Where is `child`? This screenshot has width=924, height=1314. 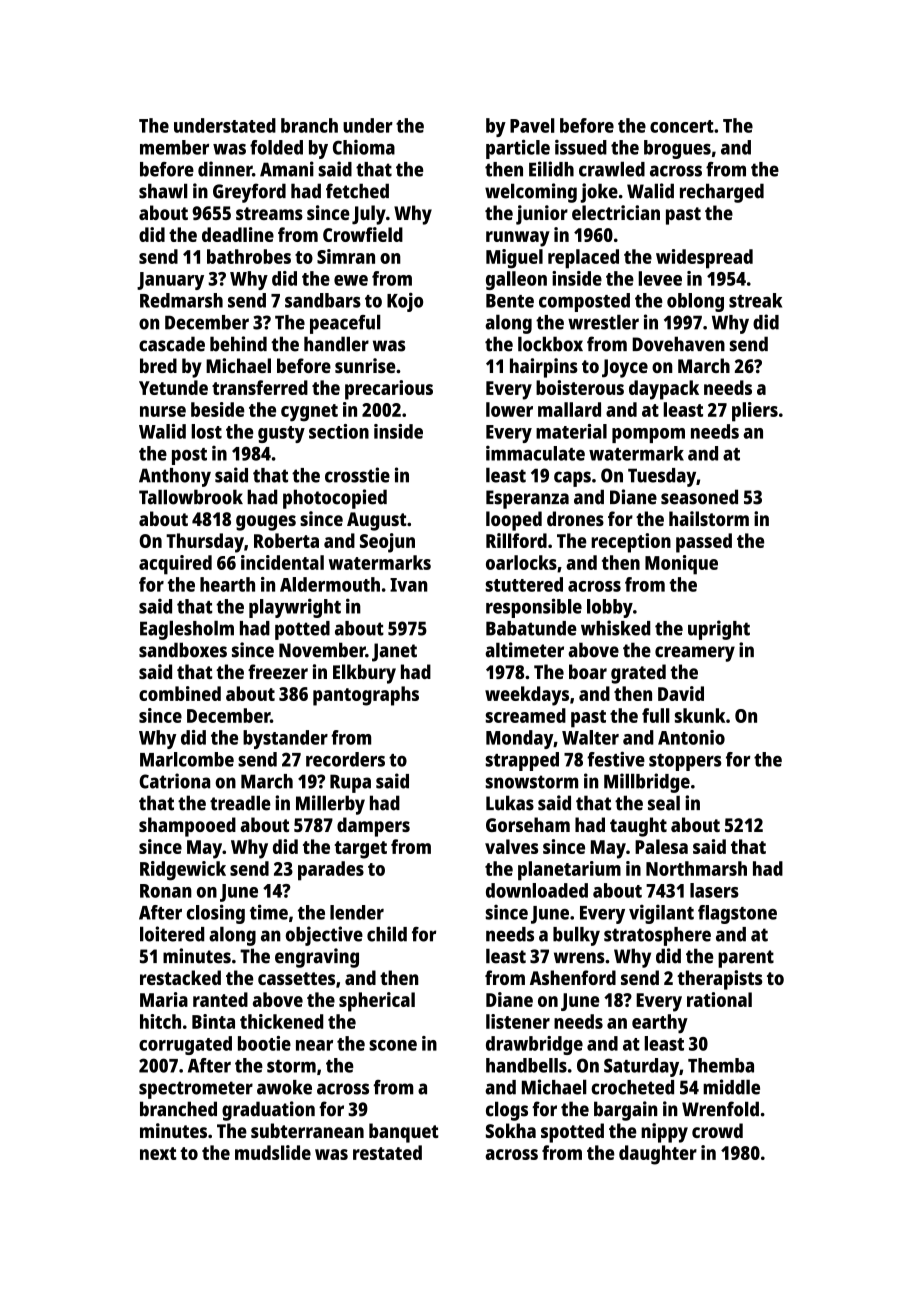
child is located at coordinates (387, 934).
